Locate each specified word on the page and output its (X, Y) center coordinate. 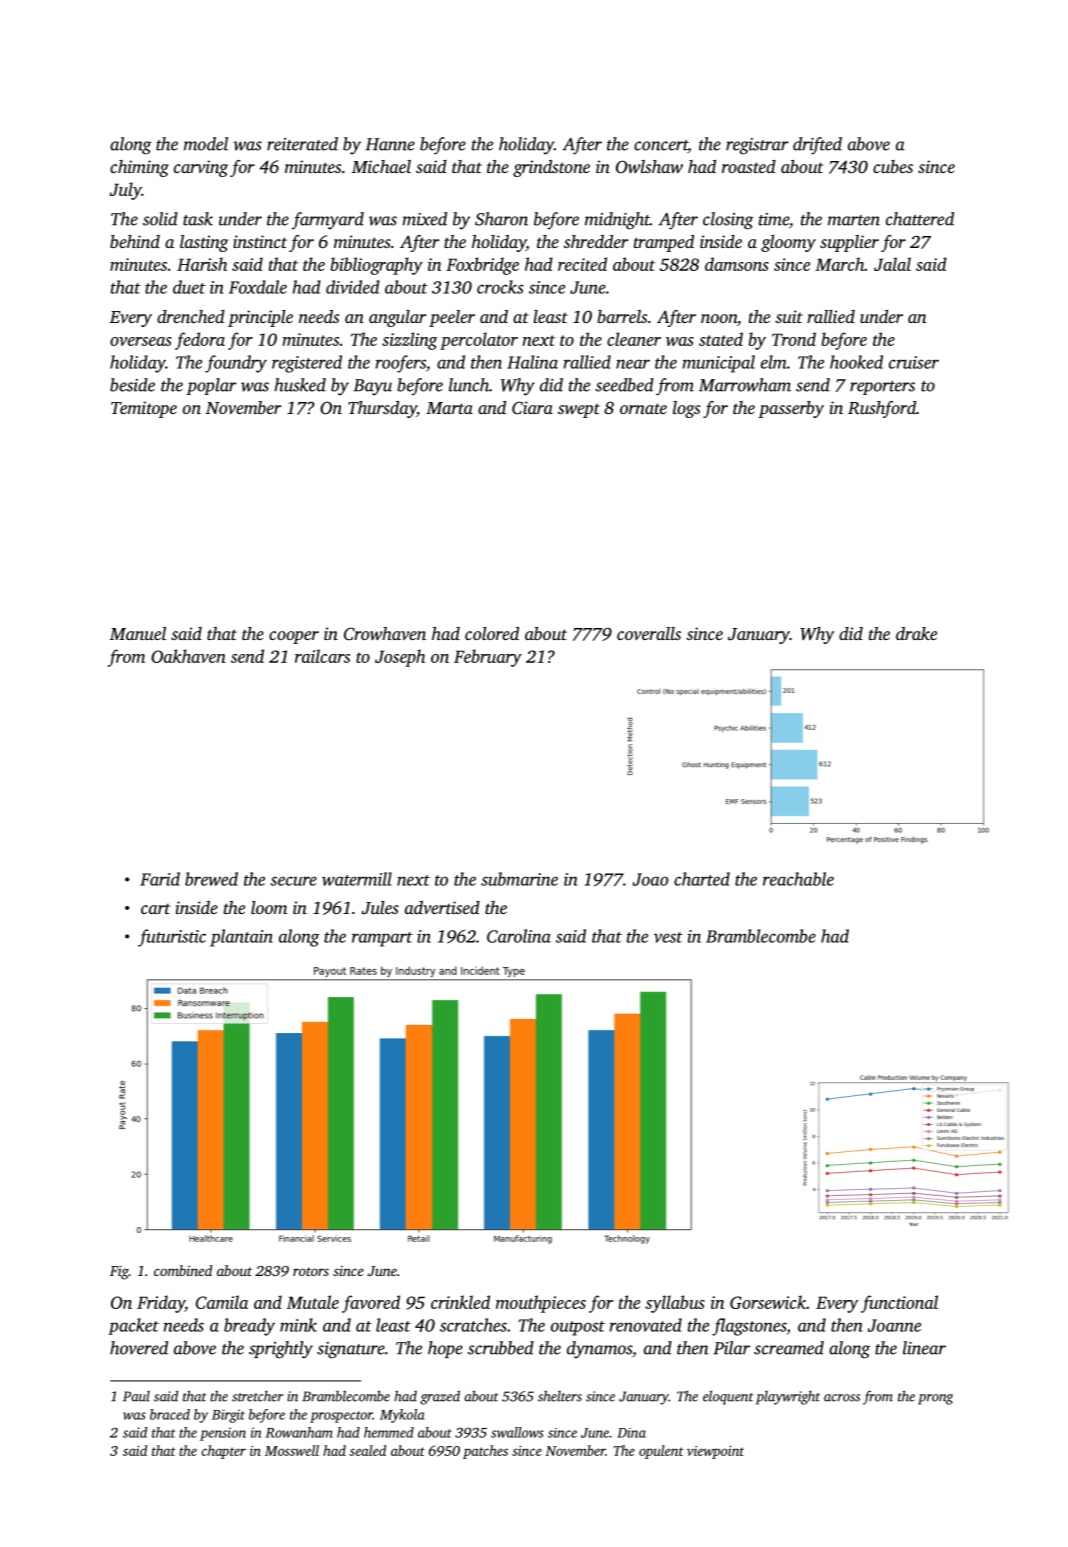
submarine (519, 879)
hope (445, 1349)
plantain (241, 938)
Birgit (228, 1416)
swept (579, 410)
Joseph (400, 658)
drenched (191, 316)
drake (916, 633)
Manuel (138, 633)
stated (721, 339)
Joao (650, 879)
